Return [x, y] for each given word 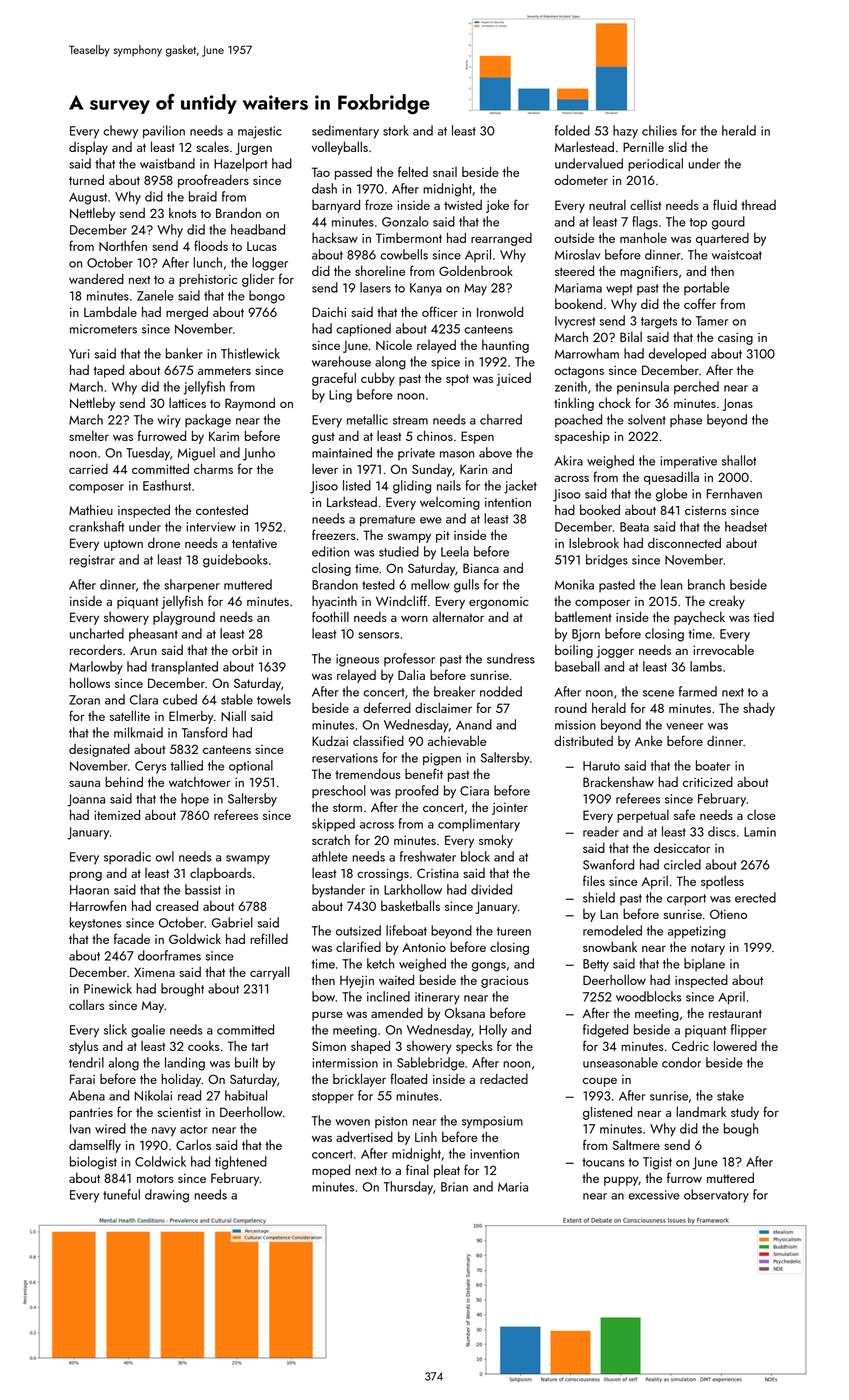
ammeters [224, 370]
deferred [387, 707]
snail [445, 172]
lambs [706, 666]
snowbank [610, 946]
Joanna [86, 800]
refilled [269, 938]
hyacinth [334, 602]
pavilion [164, 132]
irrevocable [723, 649]
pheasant [153, 634]
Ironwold [500, 311]
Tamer [712, 321]
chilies [659, 130]
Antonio [424, 947]
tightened [241, 1163]
